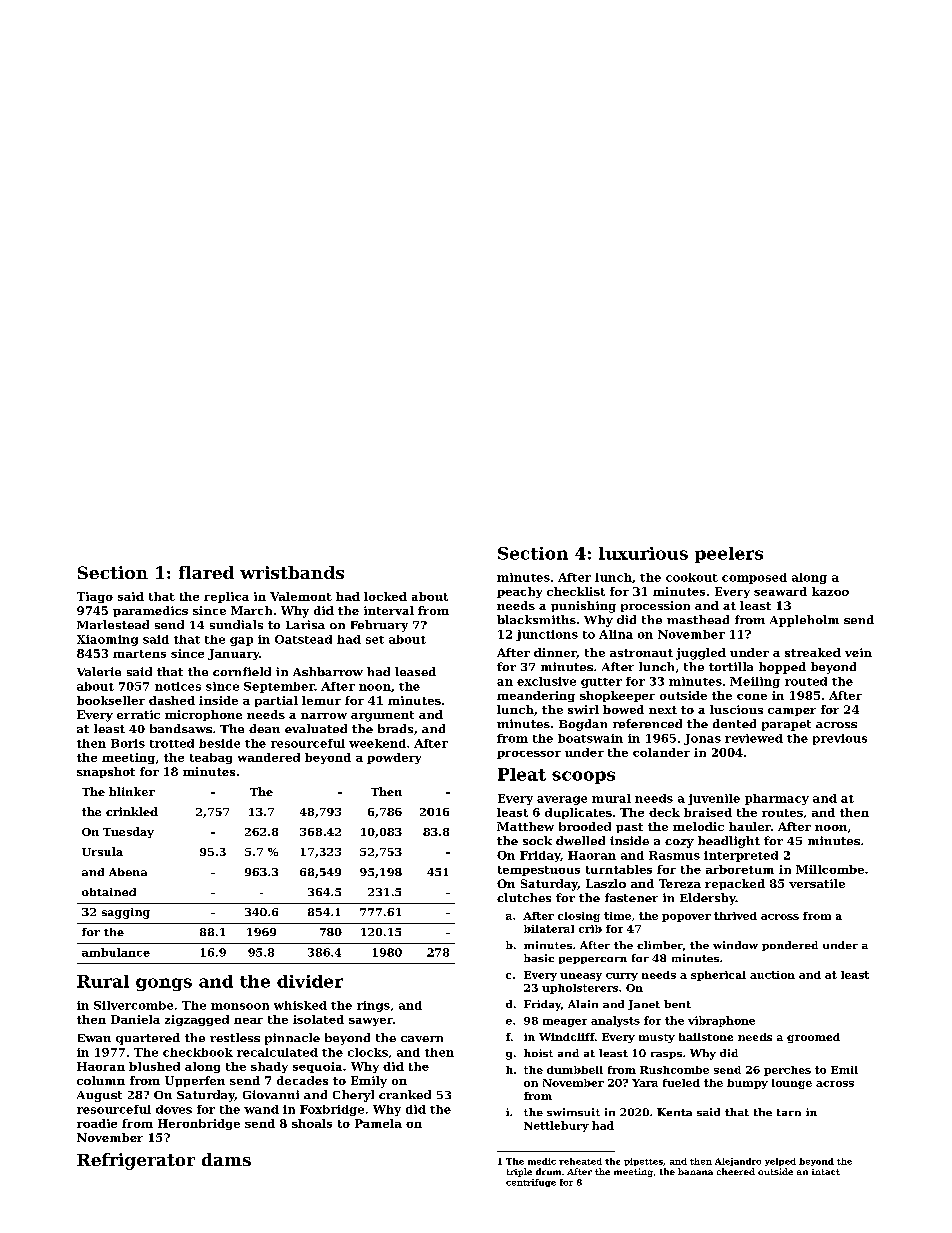 The width and height of the page is (952, 1233). What do you see at coordinates (622, 977) in the page?
I see `curry` at bounding box center [622, 977].
